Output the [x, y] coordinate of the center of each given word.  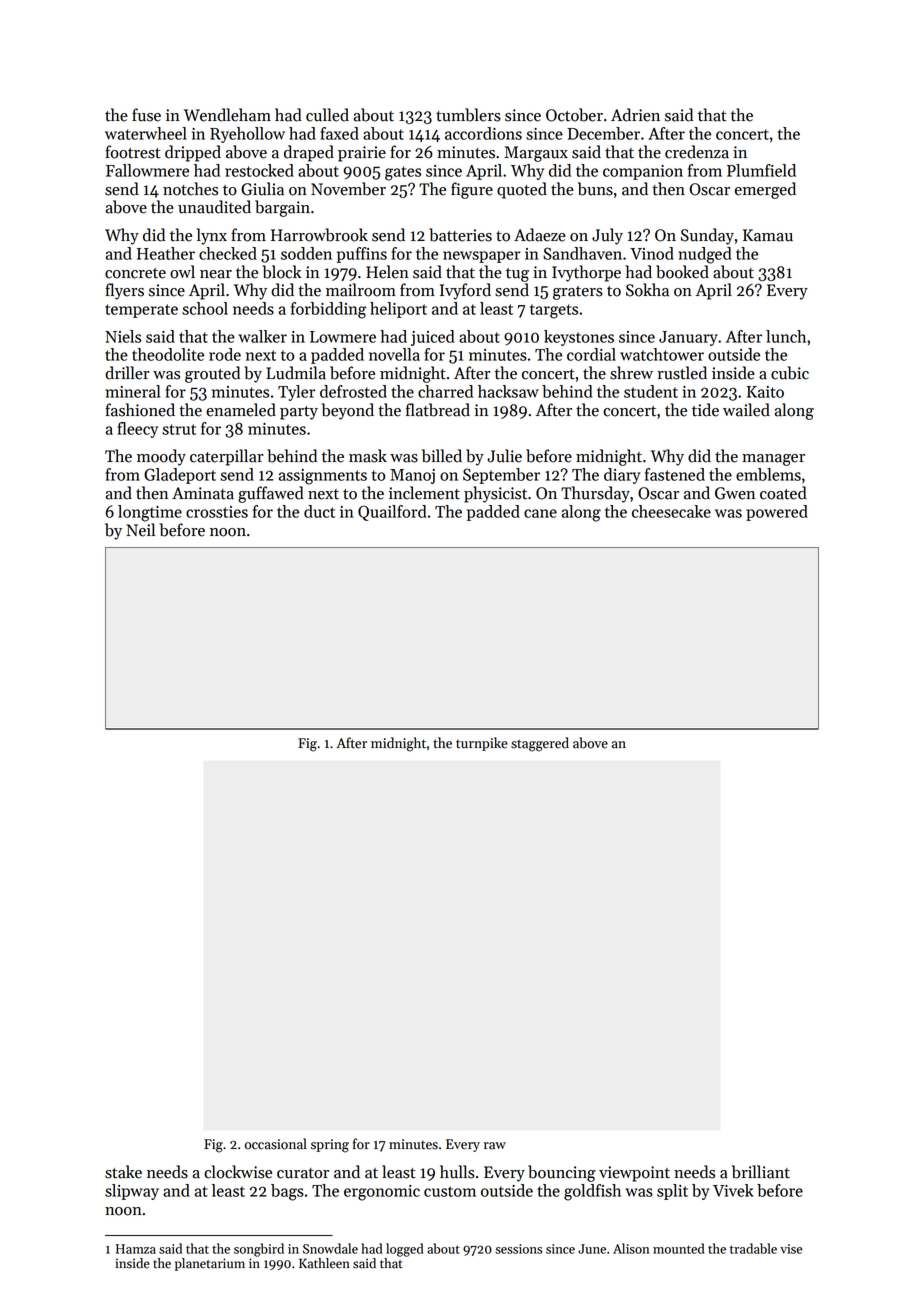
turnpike [482, 744]
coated [783, 493]
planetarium [210, 1264]
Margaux [536, 154]
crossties [217, 512]
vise [791, 1249]
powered [777, 513]
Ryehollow [247, 135]
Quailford [392, 513]
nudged [705, 255]
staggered [540, 744]
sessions [518, 1249]
